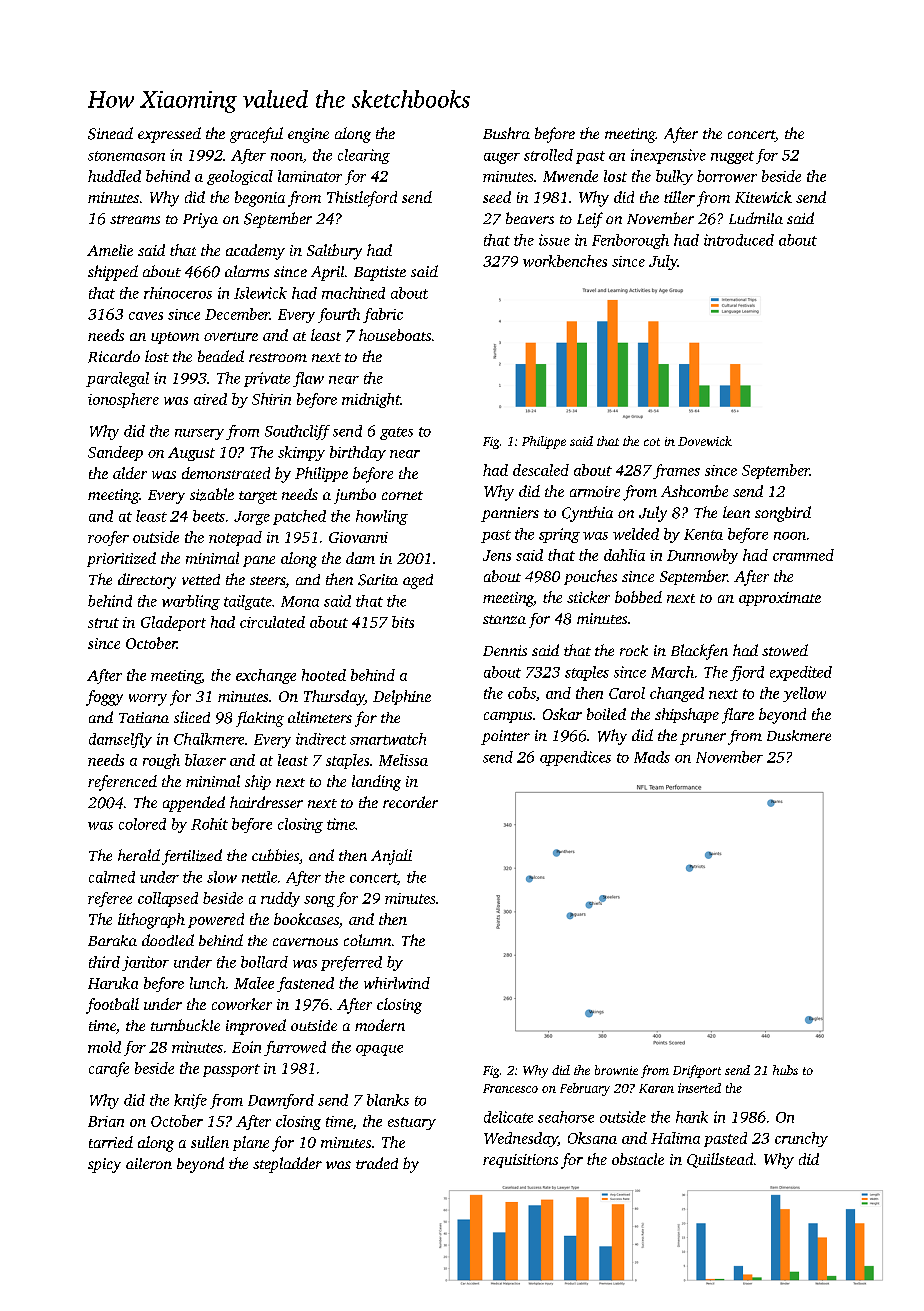 Image resolution: width=924 pixels, height=1311 pixels. I want to click on campus, so click(508, 717).
